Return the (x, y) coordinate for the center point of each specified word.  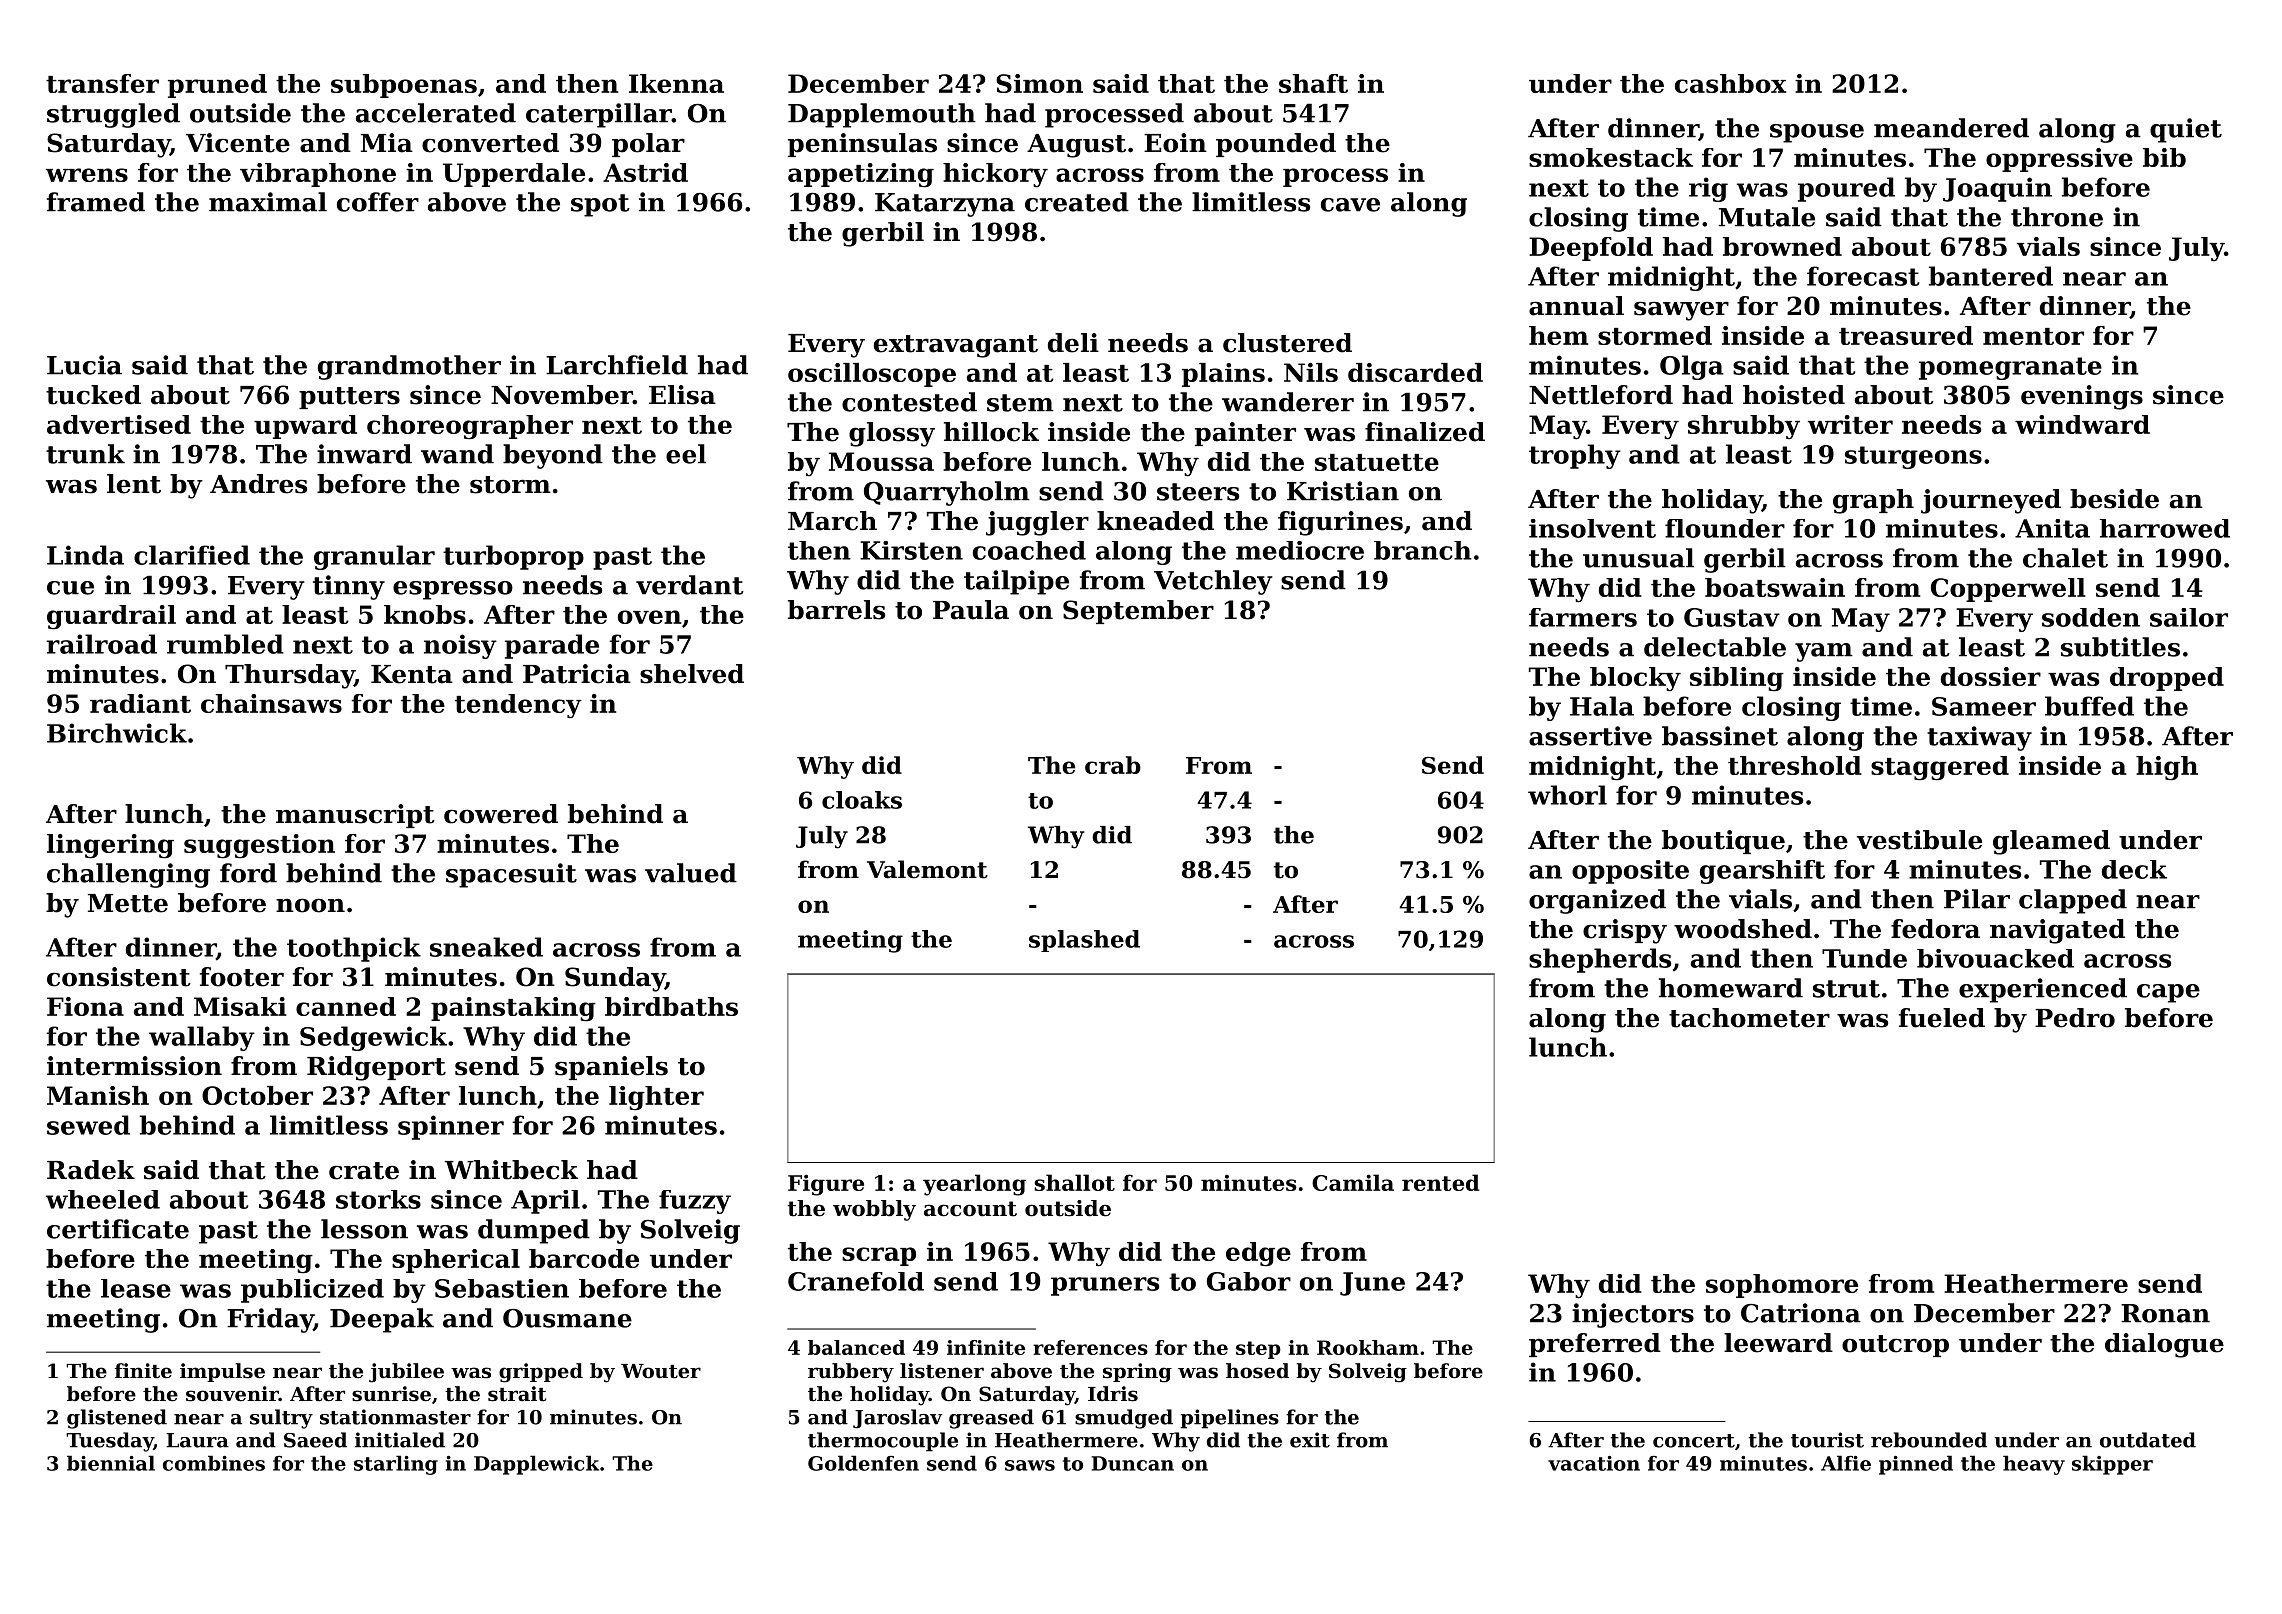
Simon (1039, 83)
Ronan (2165, 1313)
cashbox (1730, 83)
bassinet (1720, 736)
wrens (87, 175)
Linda (85, 555)
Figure (826, 1185)
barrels (836, 610)
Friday (270, 1320)
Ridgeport (376, 1068)
